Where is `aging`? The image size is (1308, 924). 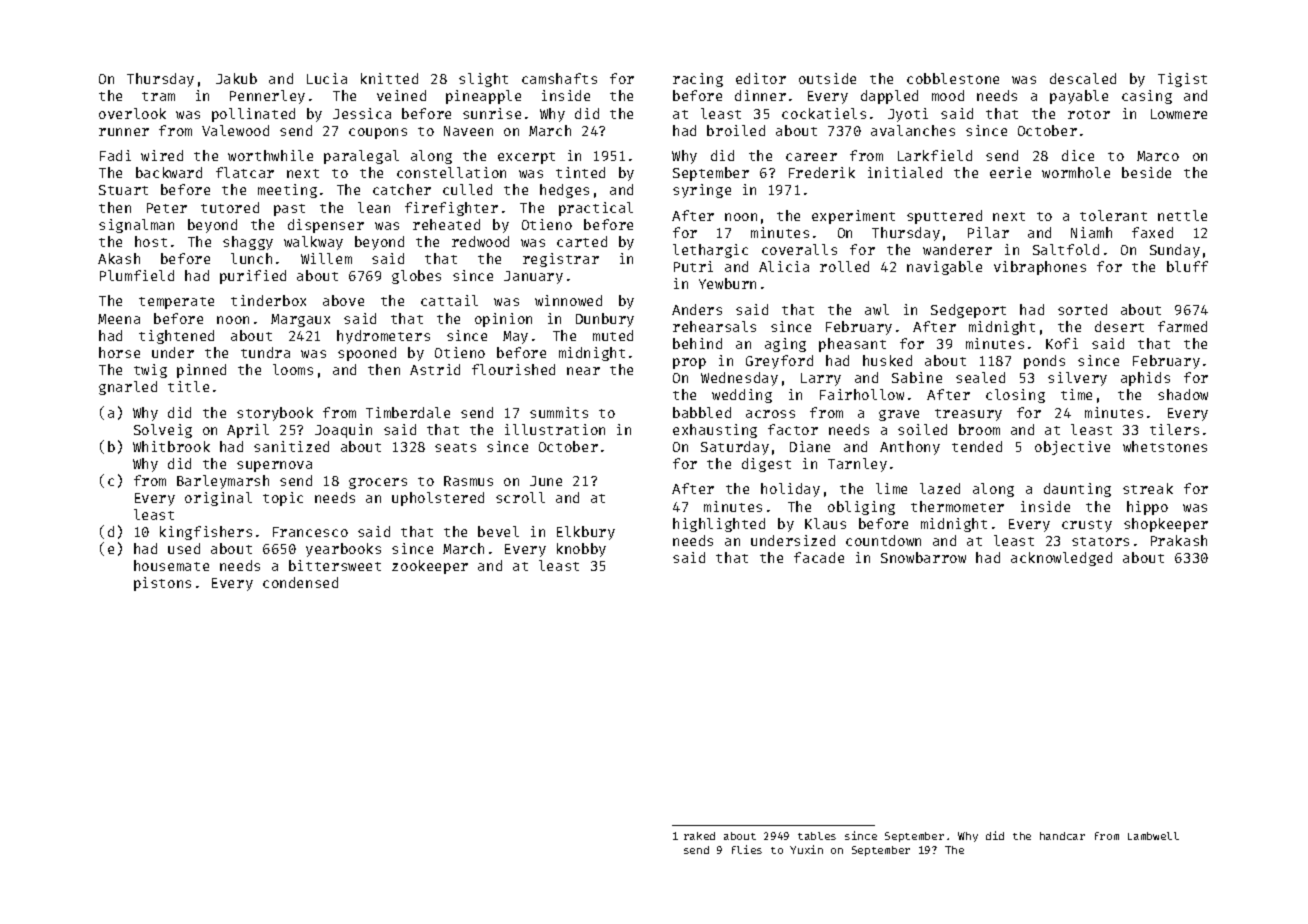 aging is located at coordinates (785, 345).
